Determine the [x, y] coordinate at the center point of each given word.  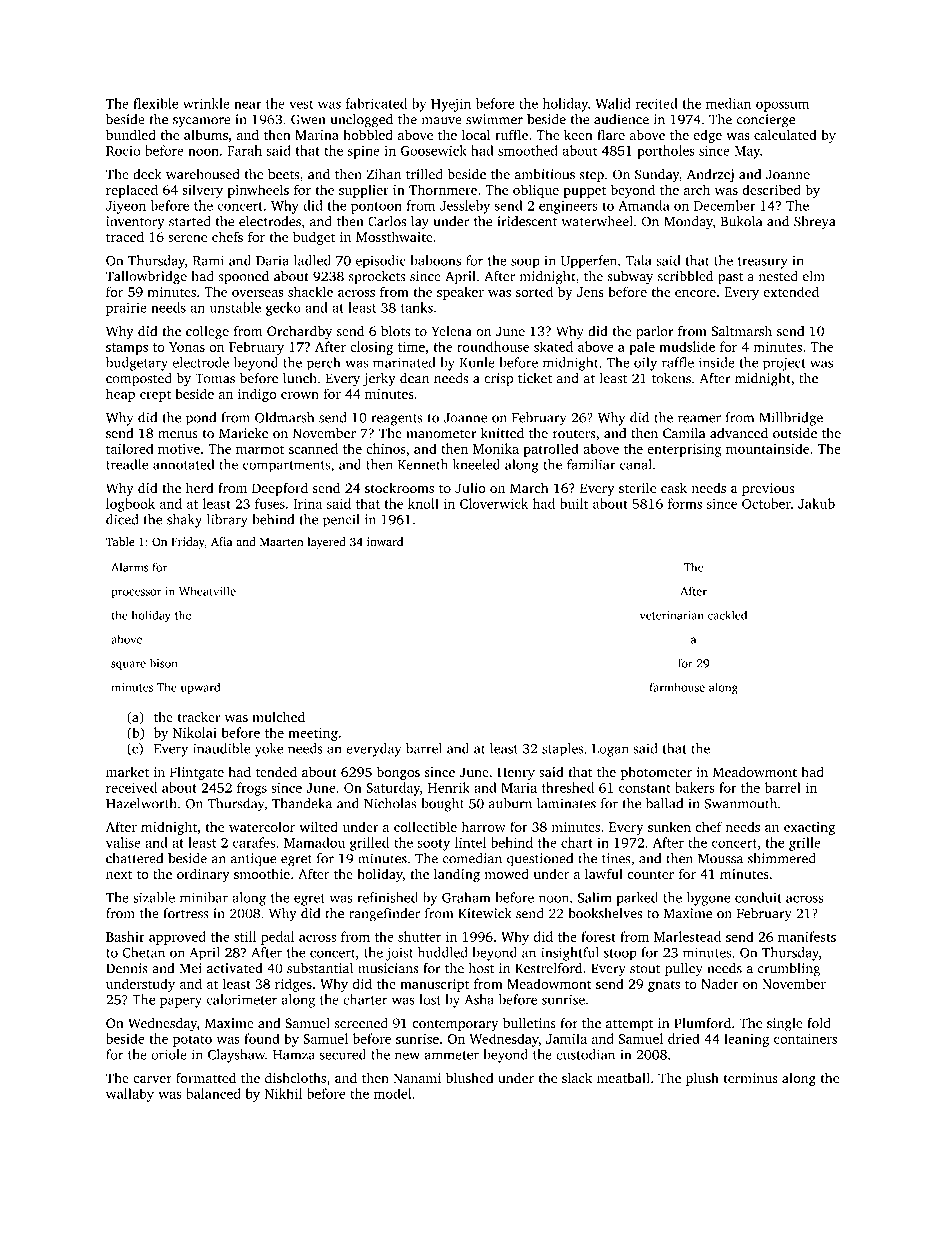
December [724, 205]
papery [181, 1002]
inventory [135, 223]
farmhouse [677, 687]
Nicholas [390, 803]
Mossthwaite [394, 236]
